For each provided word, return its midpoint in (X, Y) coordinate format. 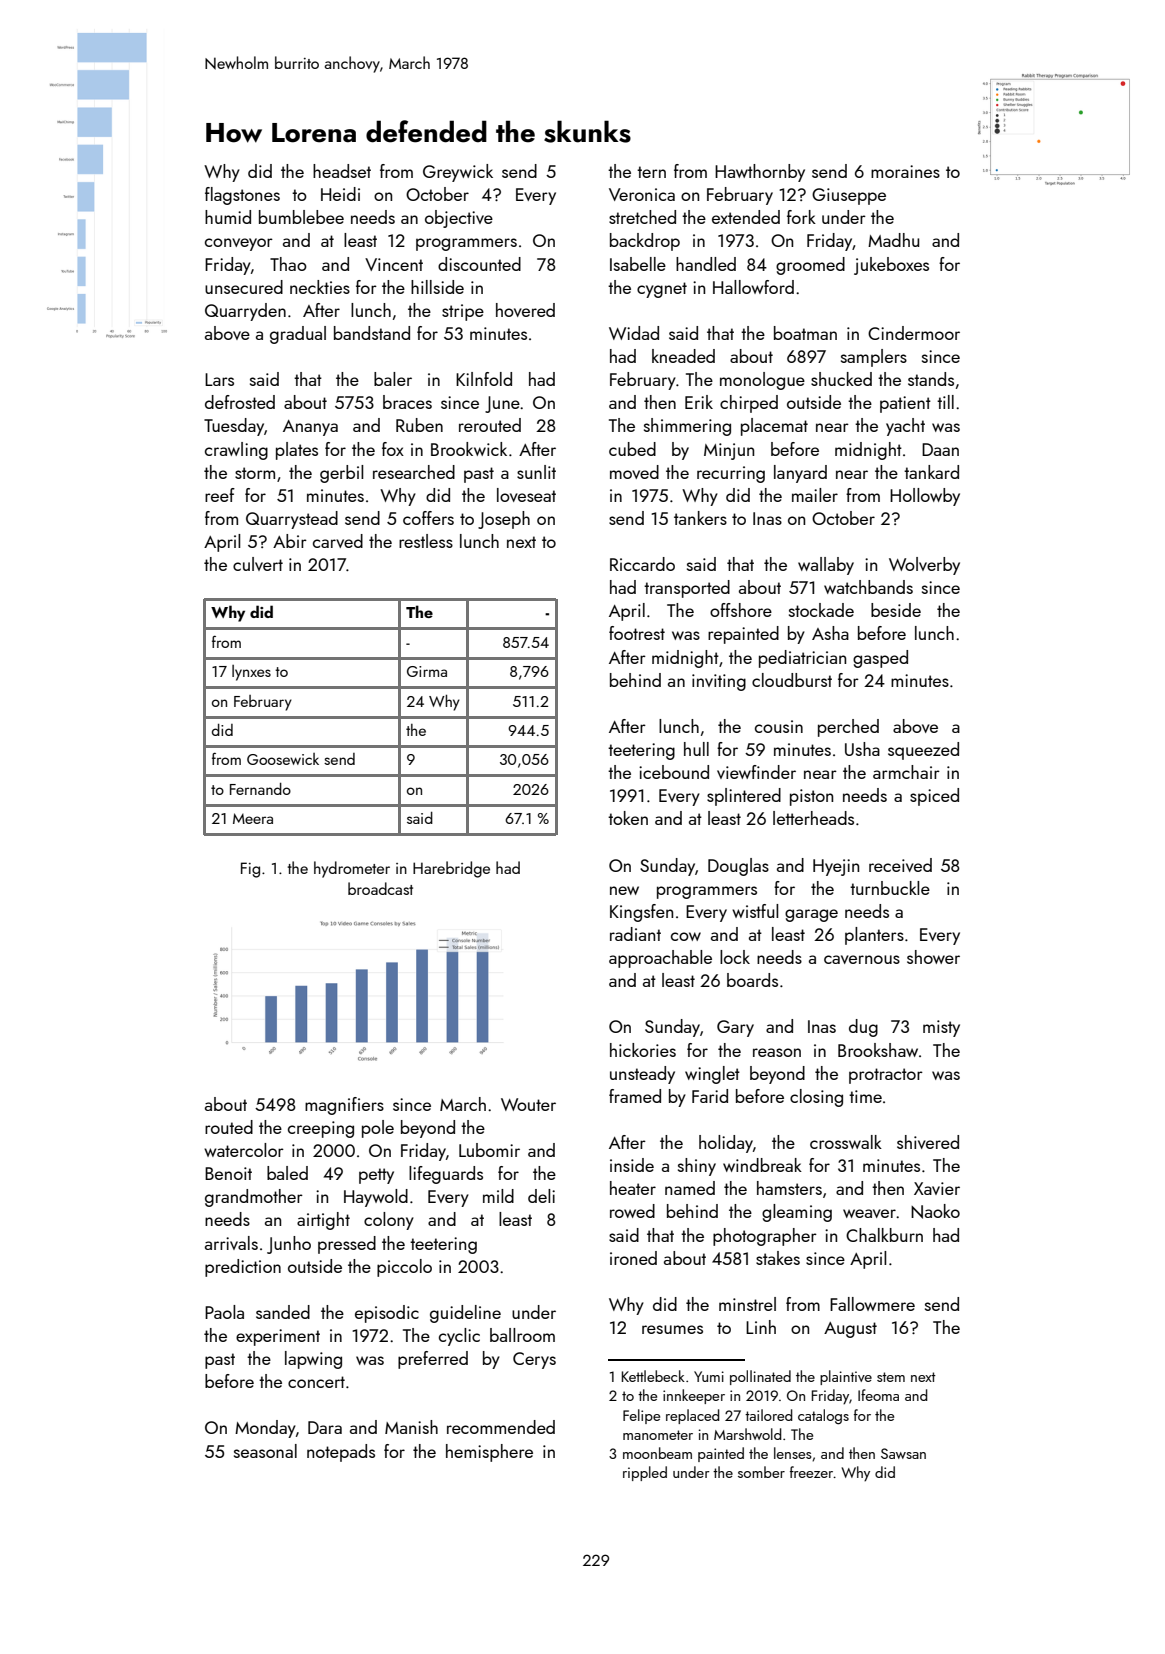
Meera (253, 818)
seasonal (265, 1451)
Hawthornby (760, 173)
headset (342, 171)
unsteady (642, 1075)
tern (651, 172)
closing (816, 1098)
